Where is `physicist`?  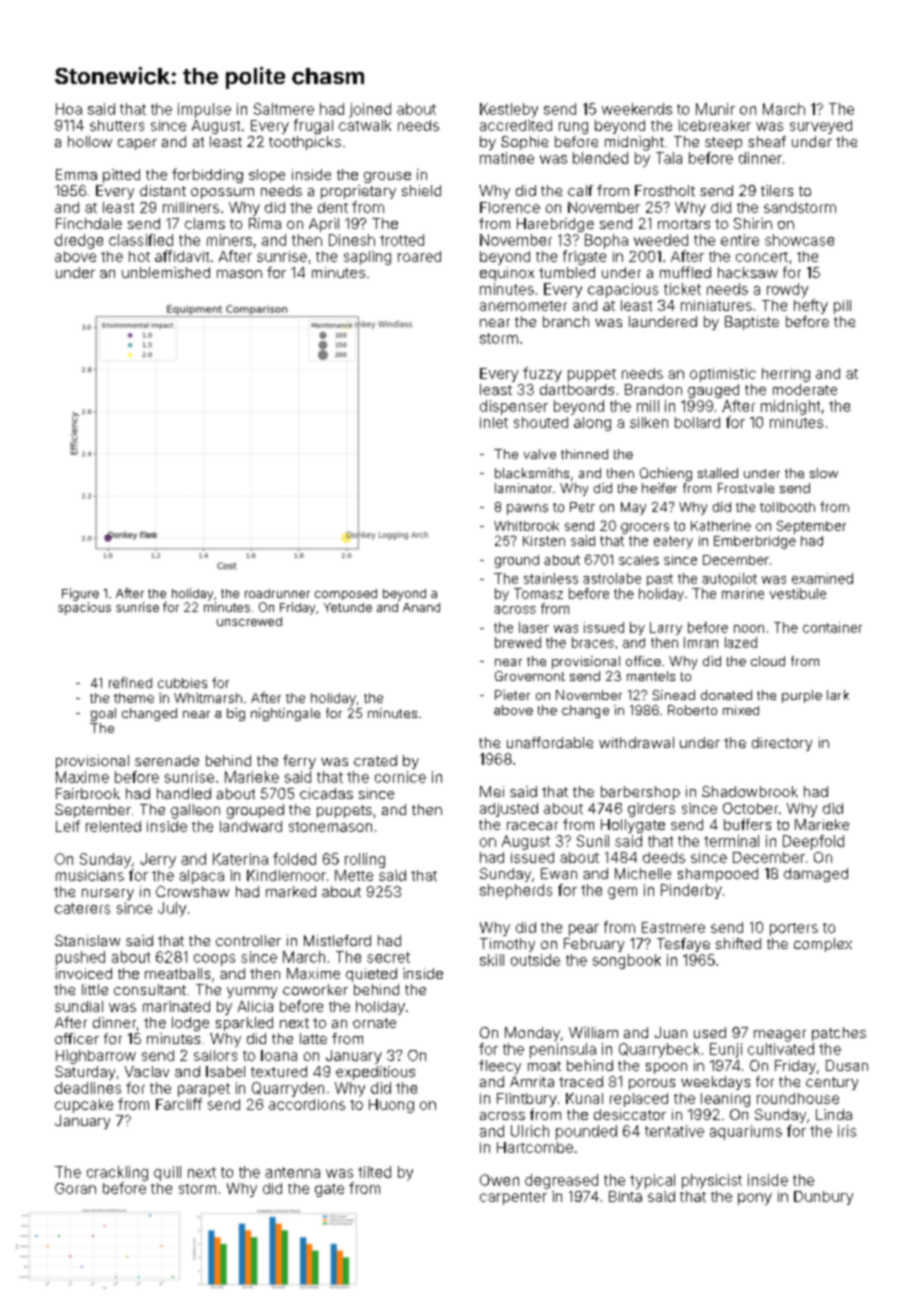
physicist is located at coordinates (712, 1181).
